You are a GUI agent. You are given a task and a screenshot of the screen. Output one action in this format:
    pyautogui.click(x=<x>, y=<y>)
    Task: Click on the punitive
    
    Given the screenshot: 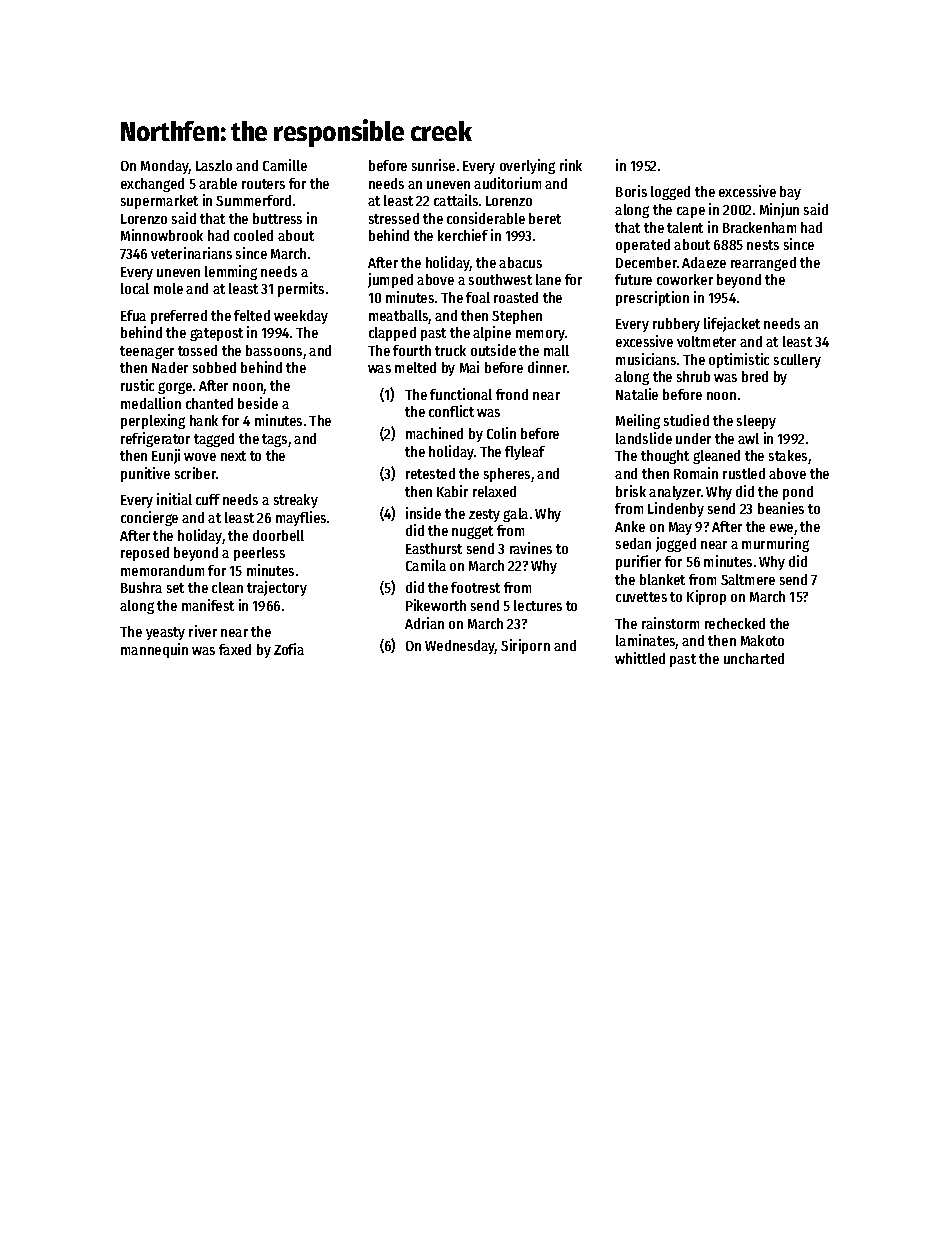 What is the action you would take?
    pyautogui.click(x=145, y=474)
